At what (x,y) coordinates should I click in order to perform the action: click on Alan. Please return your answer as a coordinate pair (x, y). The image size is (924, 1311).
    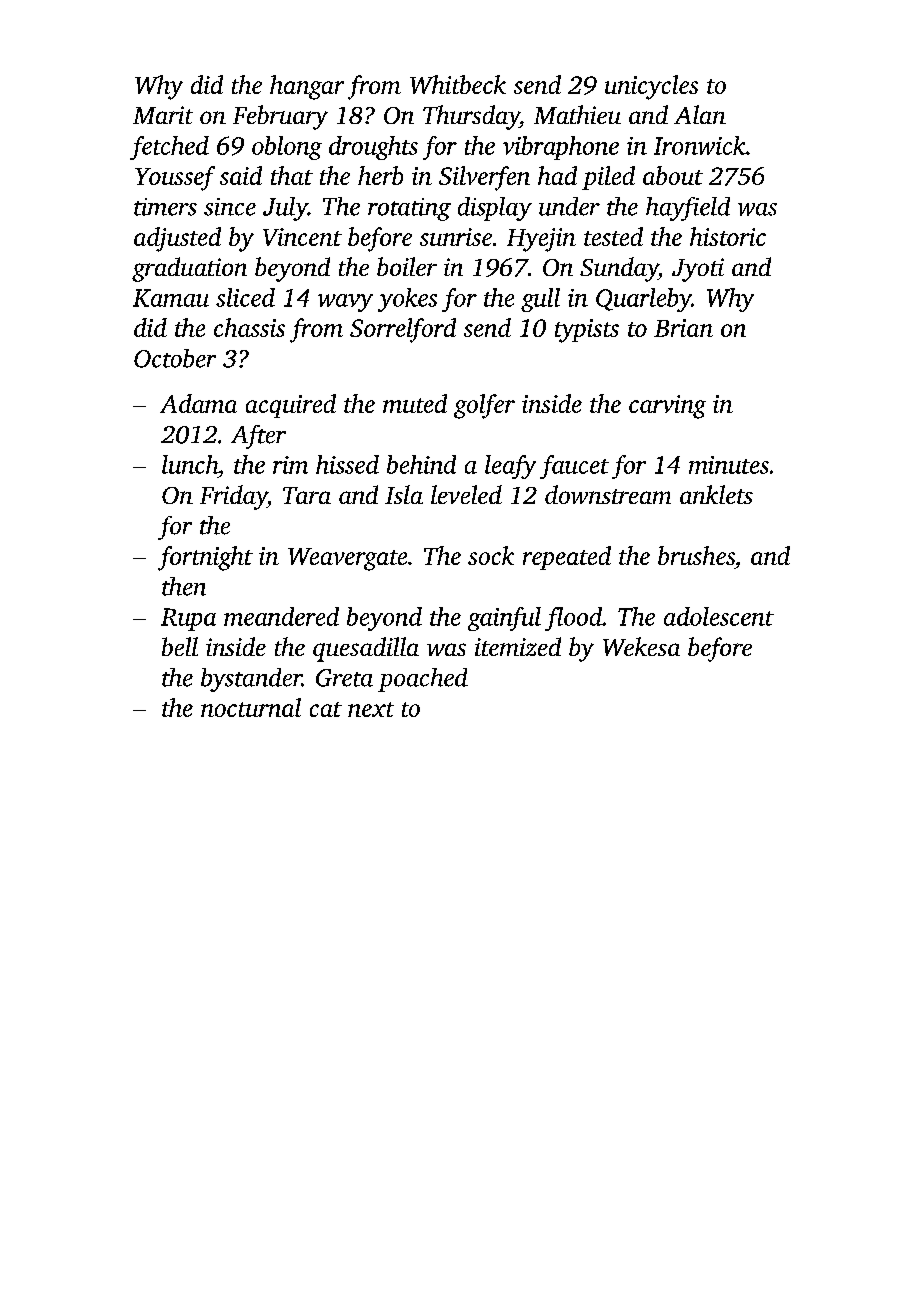
    Looking at the image, I should click on (700, 114).
